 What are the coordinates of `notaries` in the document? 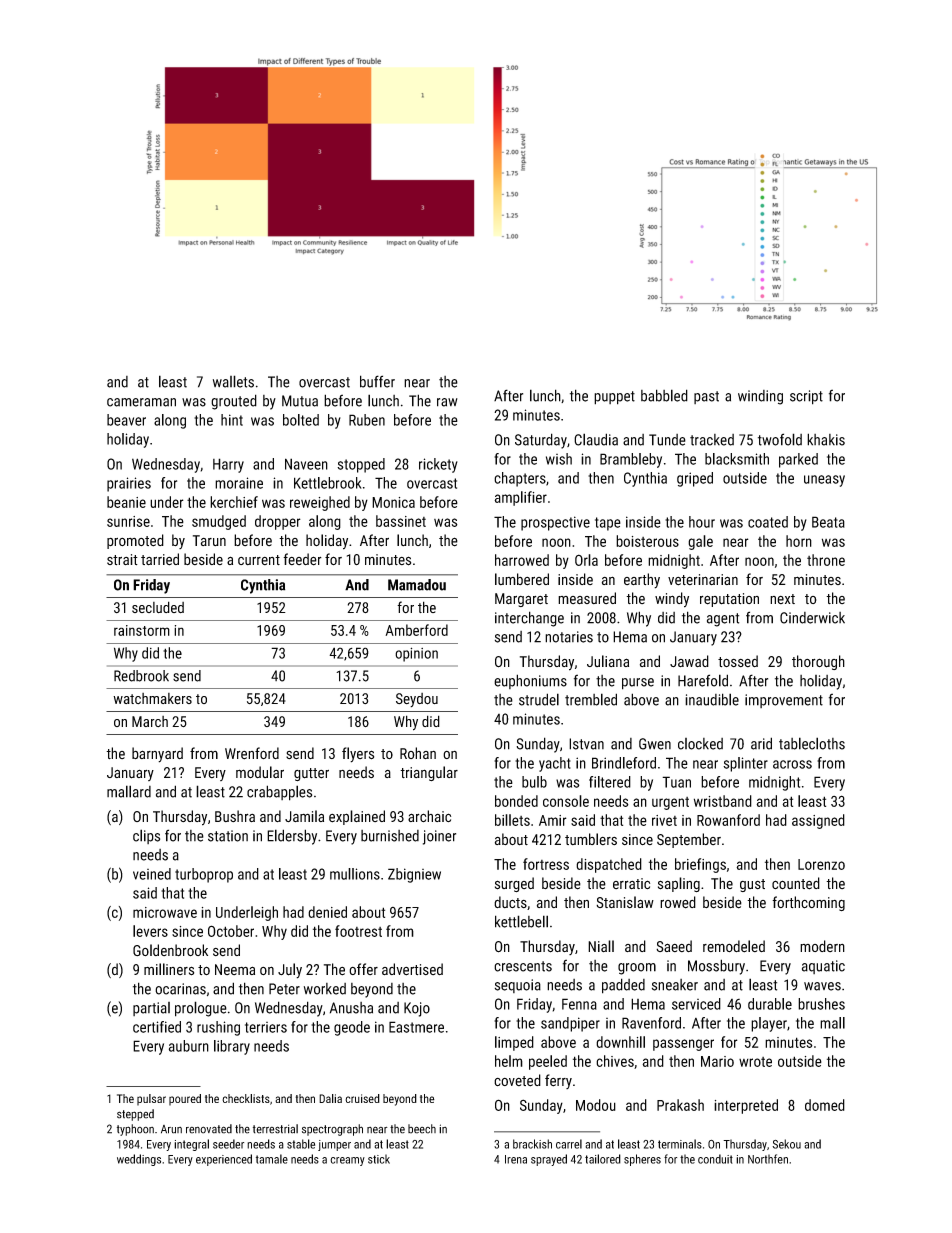 It's located at (569, 637).
